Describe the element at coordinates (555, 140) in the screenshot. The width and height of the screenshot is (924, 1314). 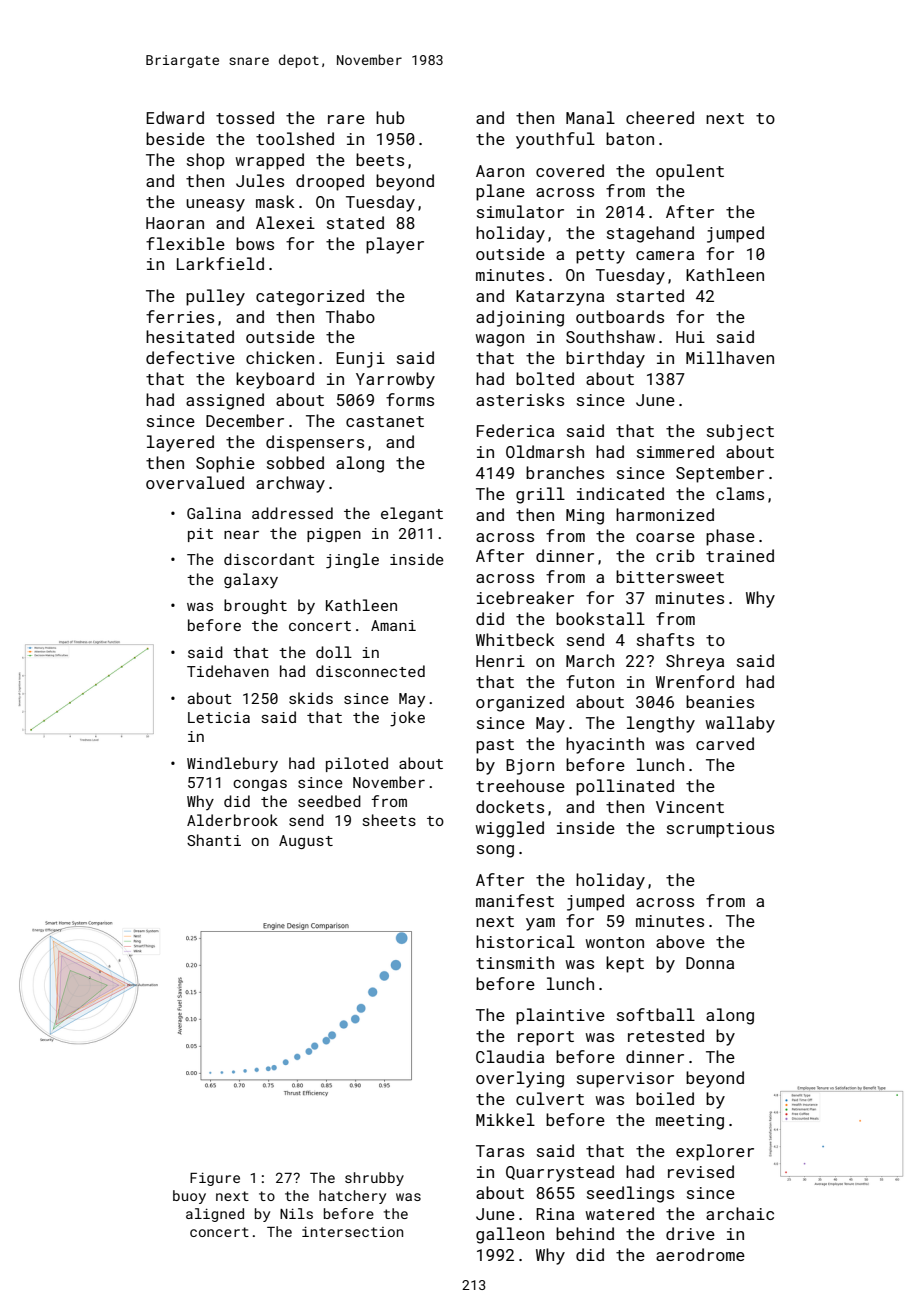
I see `youthful` at that location.
